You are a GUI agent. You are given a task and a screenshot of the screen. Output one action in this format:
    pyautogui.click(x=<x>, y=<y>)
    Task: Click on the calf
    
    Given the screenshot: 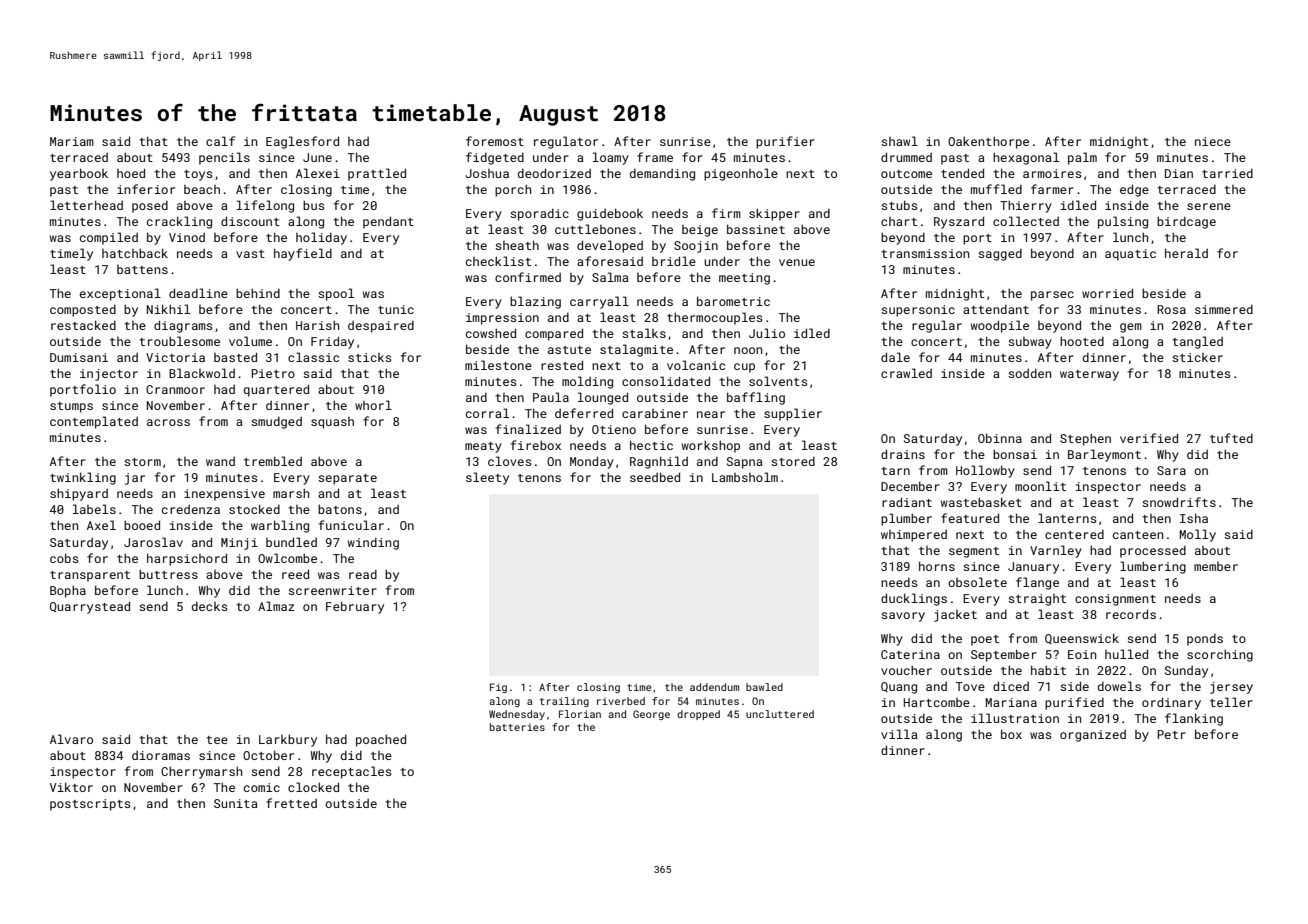 What is the action you would take?
    pyautogui.click(x=220, y=141)
